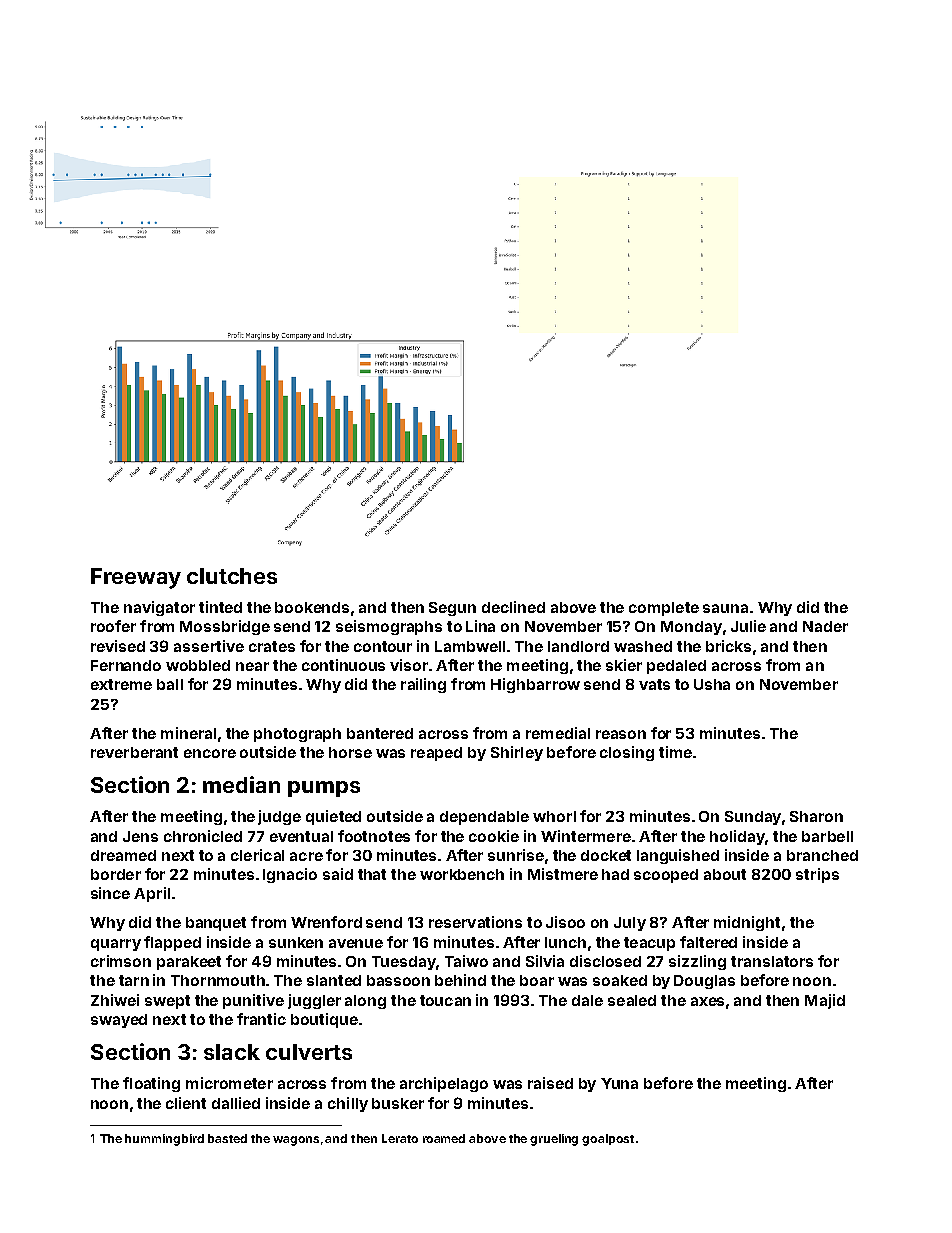  What do you see at coordinates (110, 893) in the screenshot?
I see `since` at bounding box center [110, 893].
